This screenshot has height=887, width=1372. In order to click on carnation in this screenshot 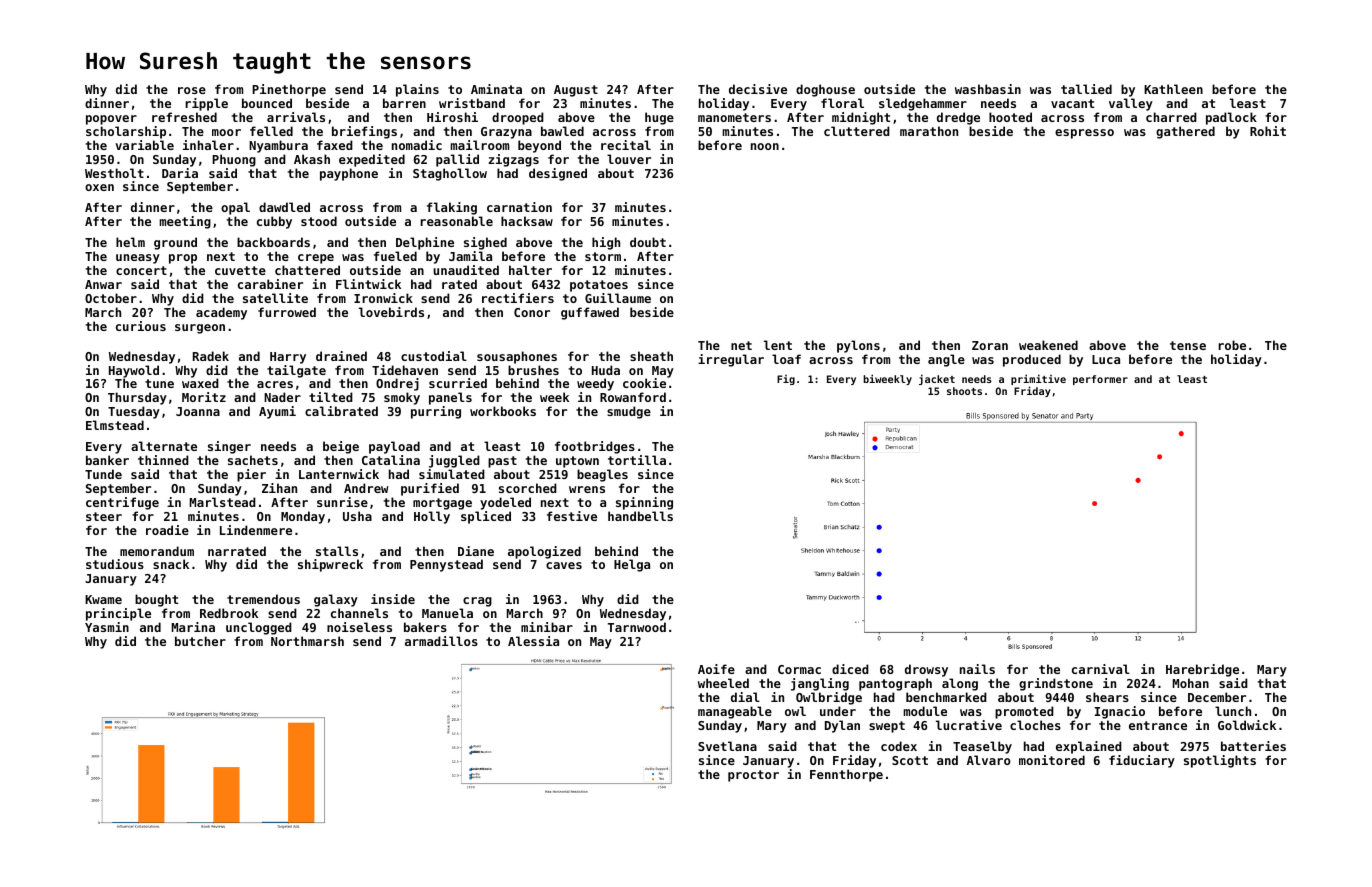, I will do `click(519, 207)`.
